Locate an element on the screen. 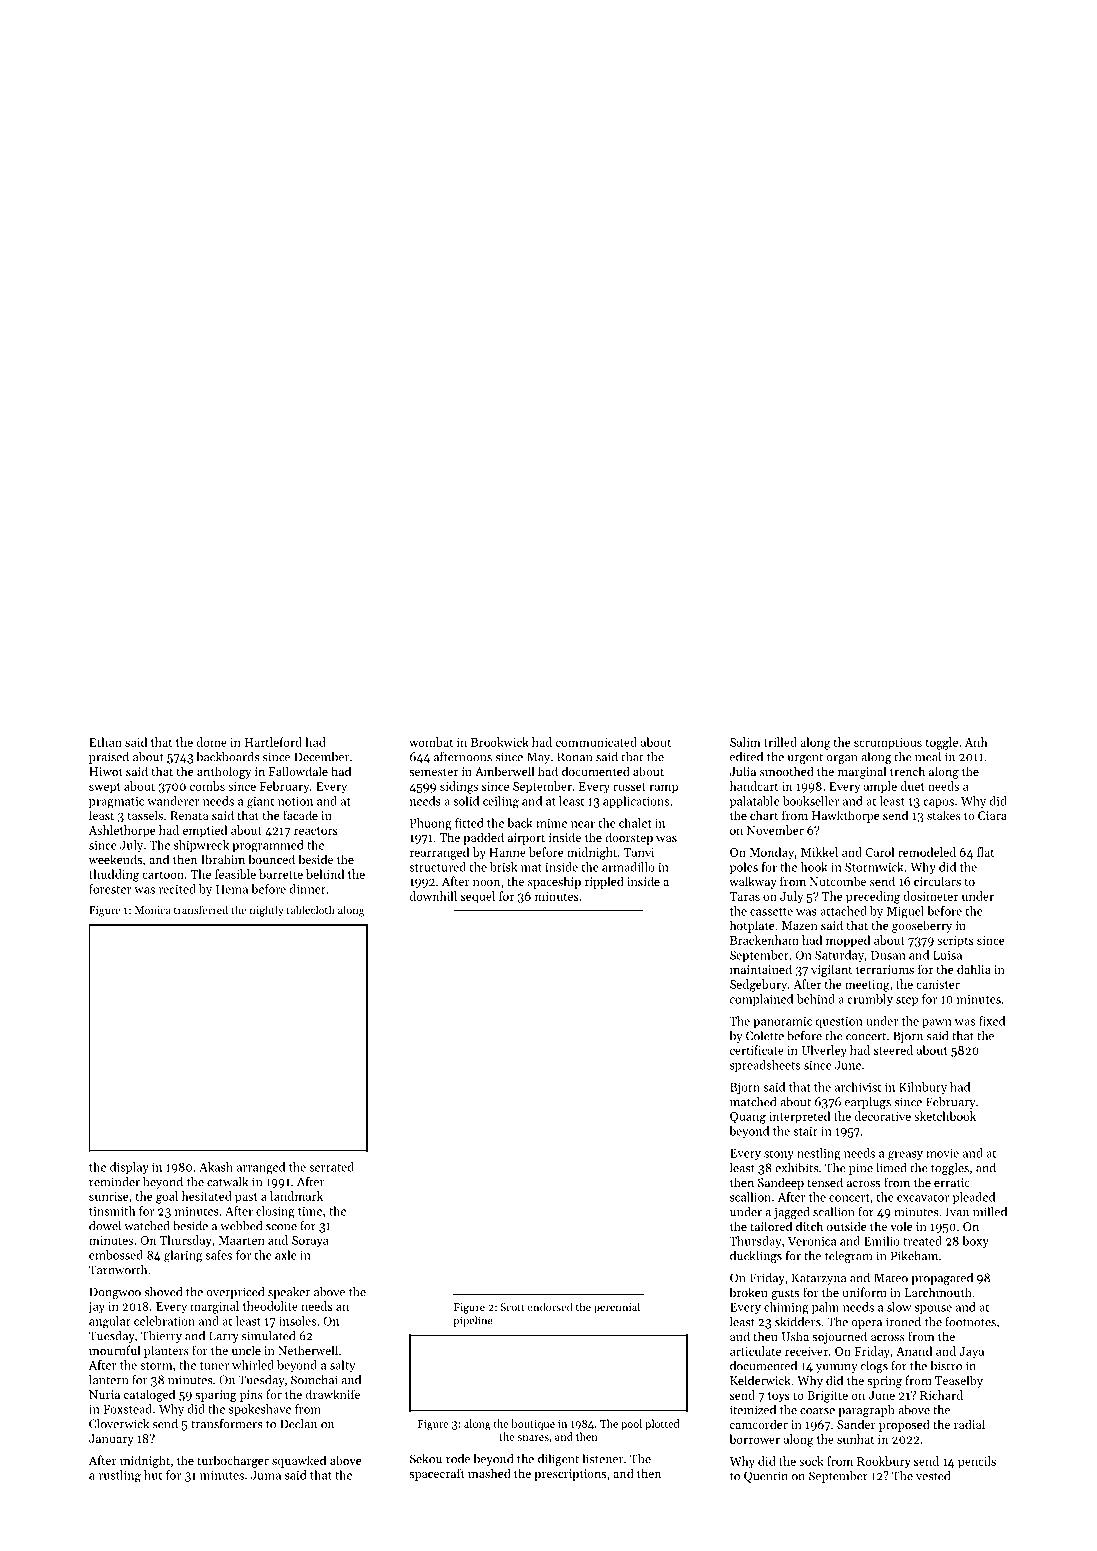  whirled is located at coordinates (253, 1365).
